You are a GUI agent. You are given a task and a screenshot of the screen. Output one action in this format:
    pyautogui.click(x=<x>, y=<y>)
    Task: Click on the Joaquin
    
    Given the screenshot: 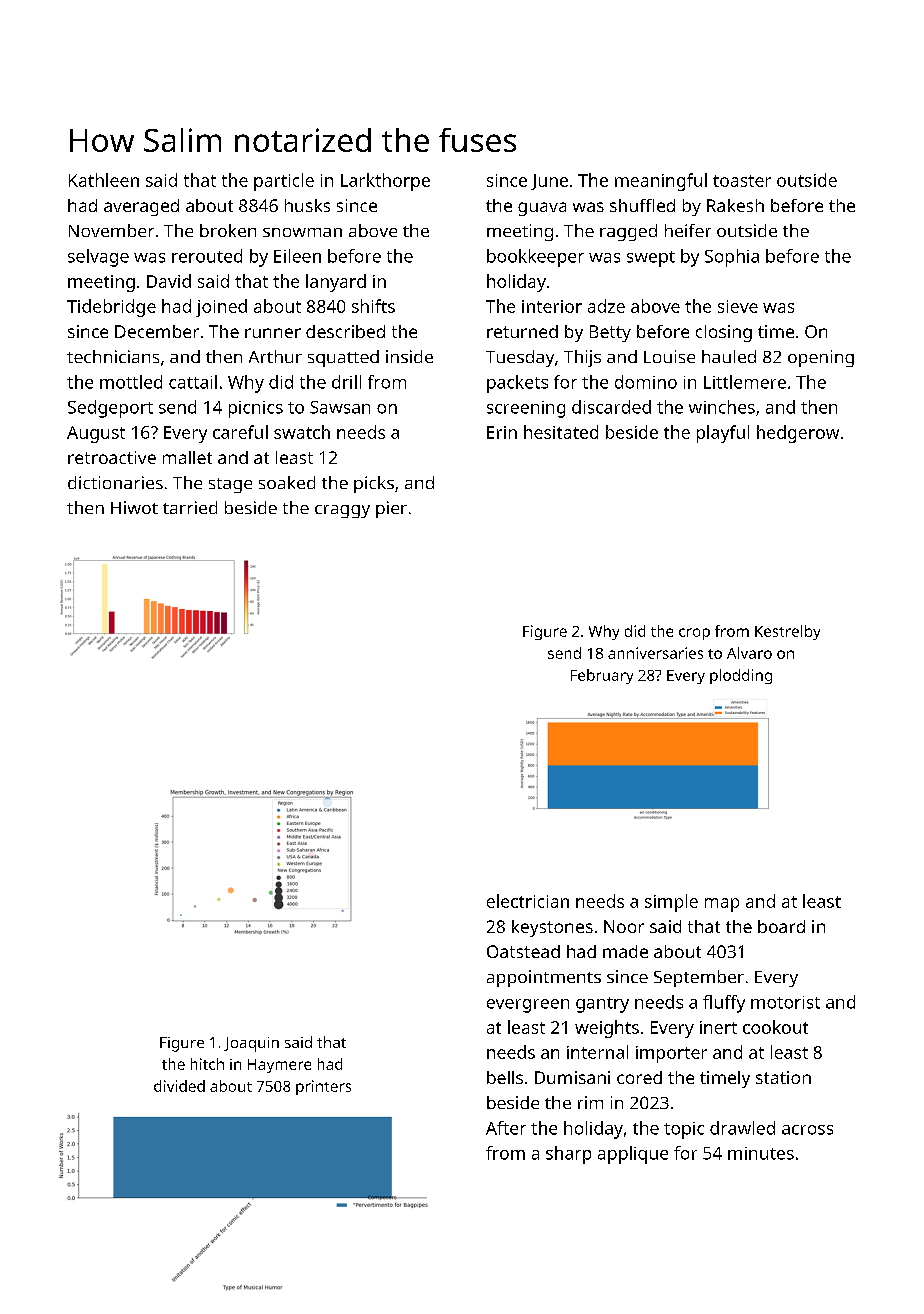 What is the action you would take?
    pyautogui.click(x=251, y=1044)
